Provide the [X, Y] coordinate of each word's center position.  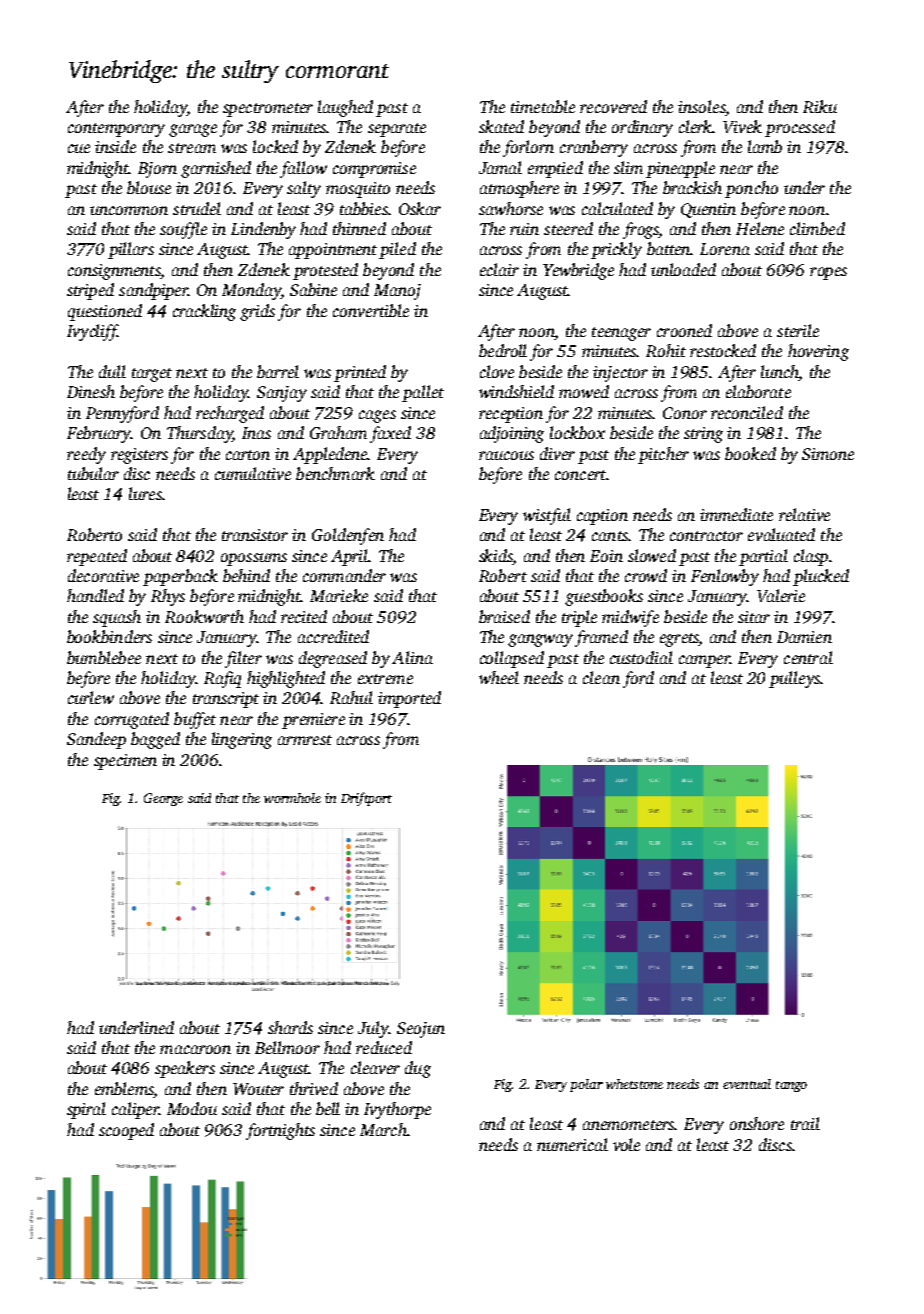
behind [246, 575]
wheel [499, 677]
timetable [543, 106]
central [808, 657]
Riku [820, 106]
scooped [126, 1131]
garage [193, 130]
